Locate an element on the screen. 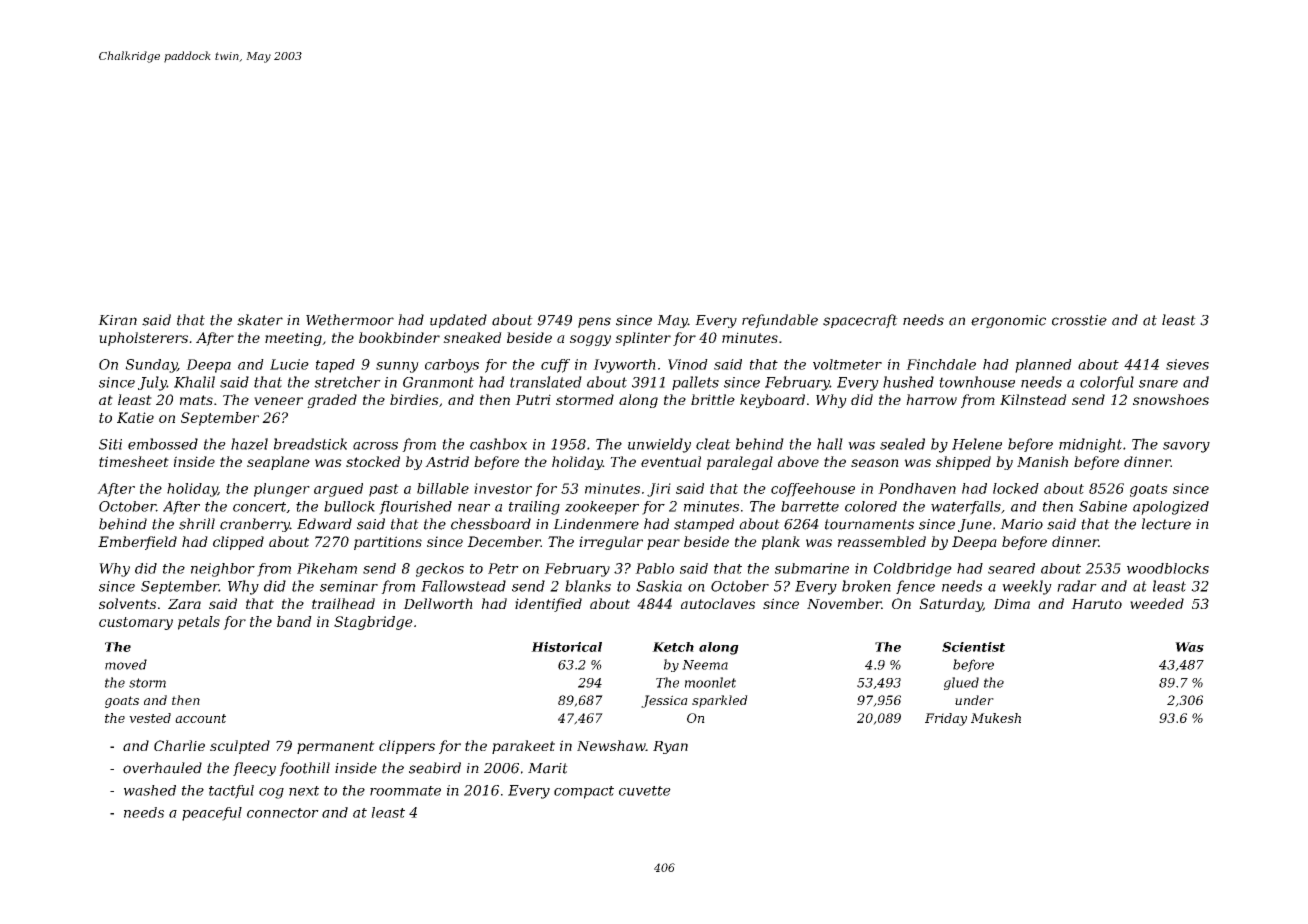  crosstie is located at coordinates (1079, 320).
